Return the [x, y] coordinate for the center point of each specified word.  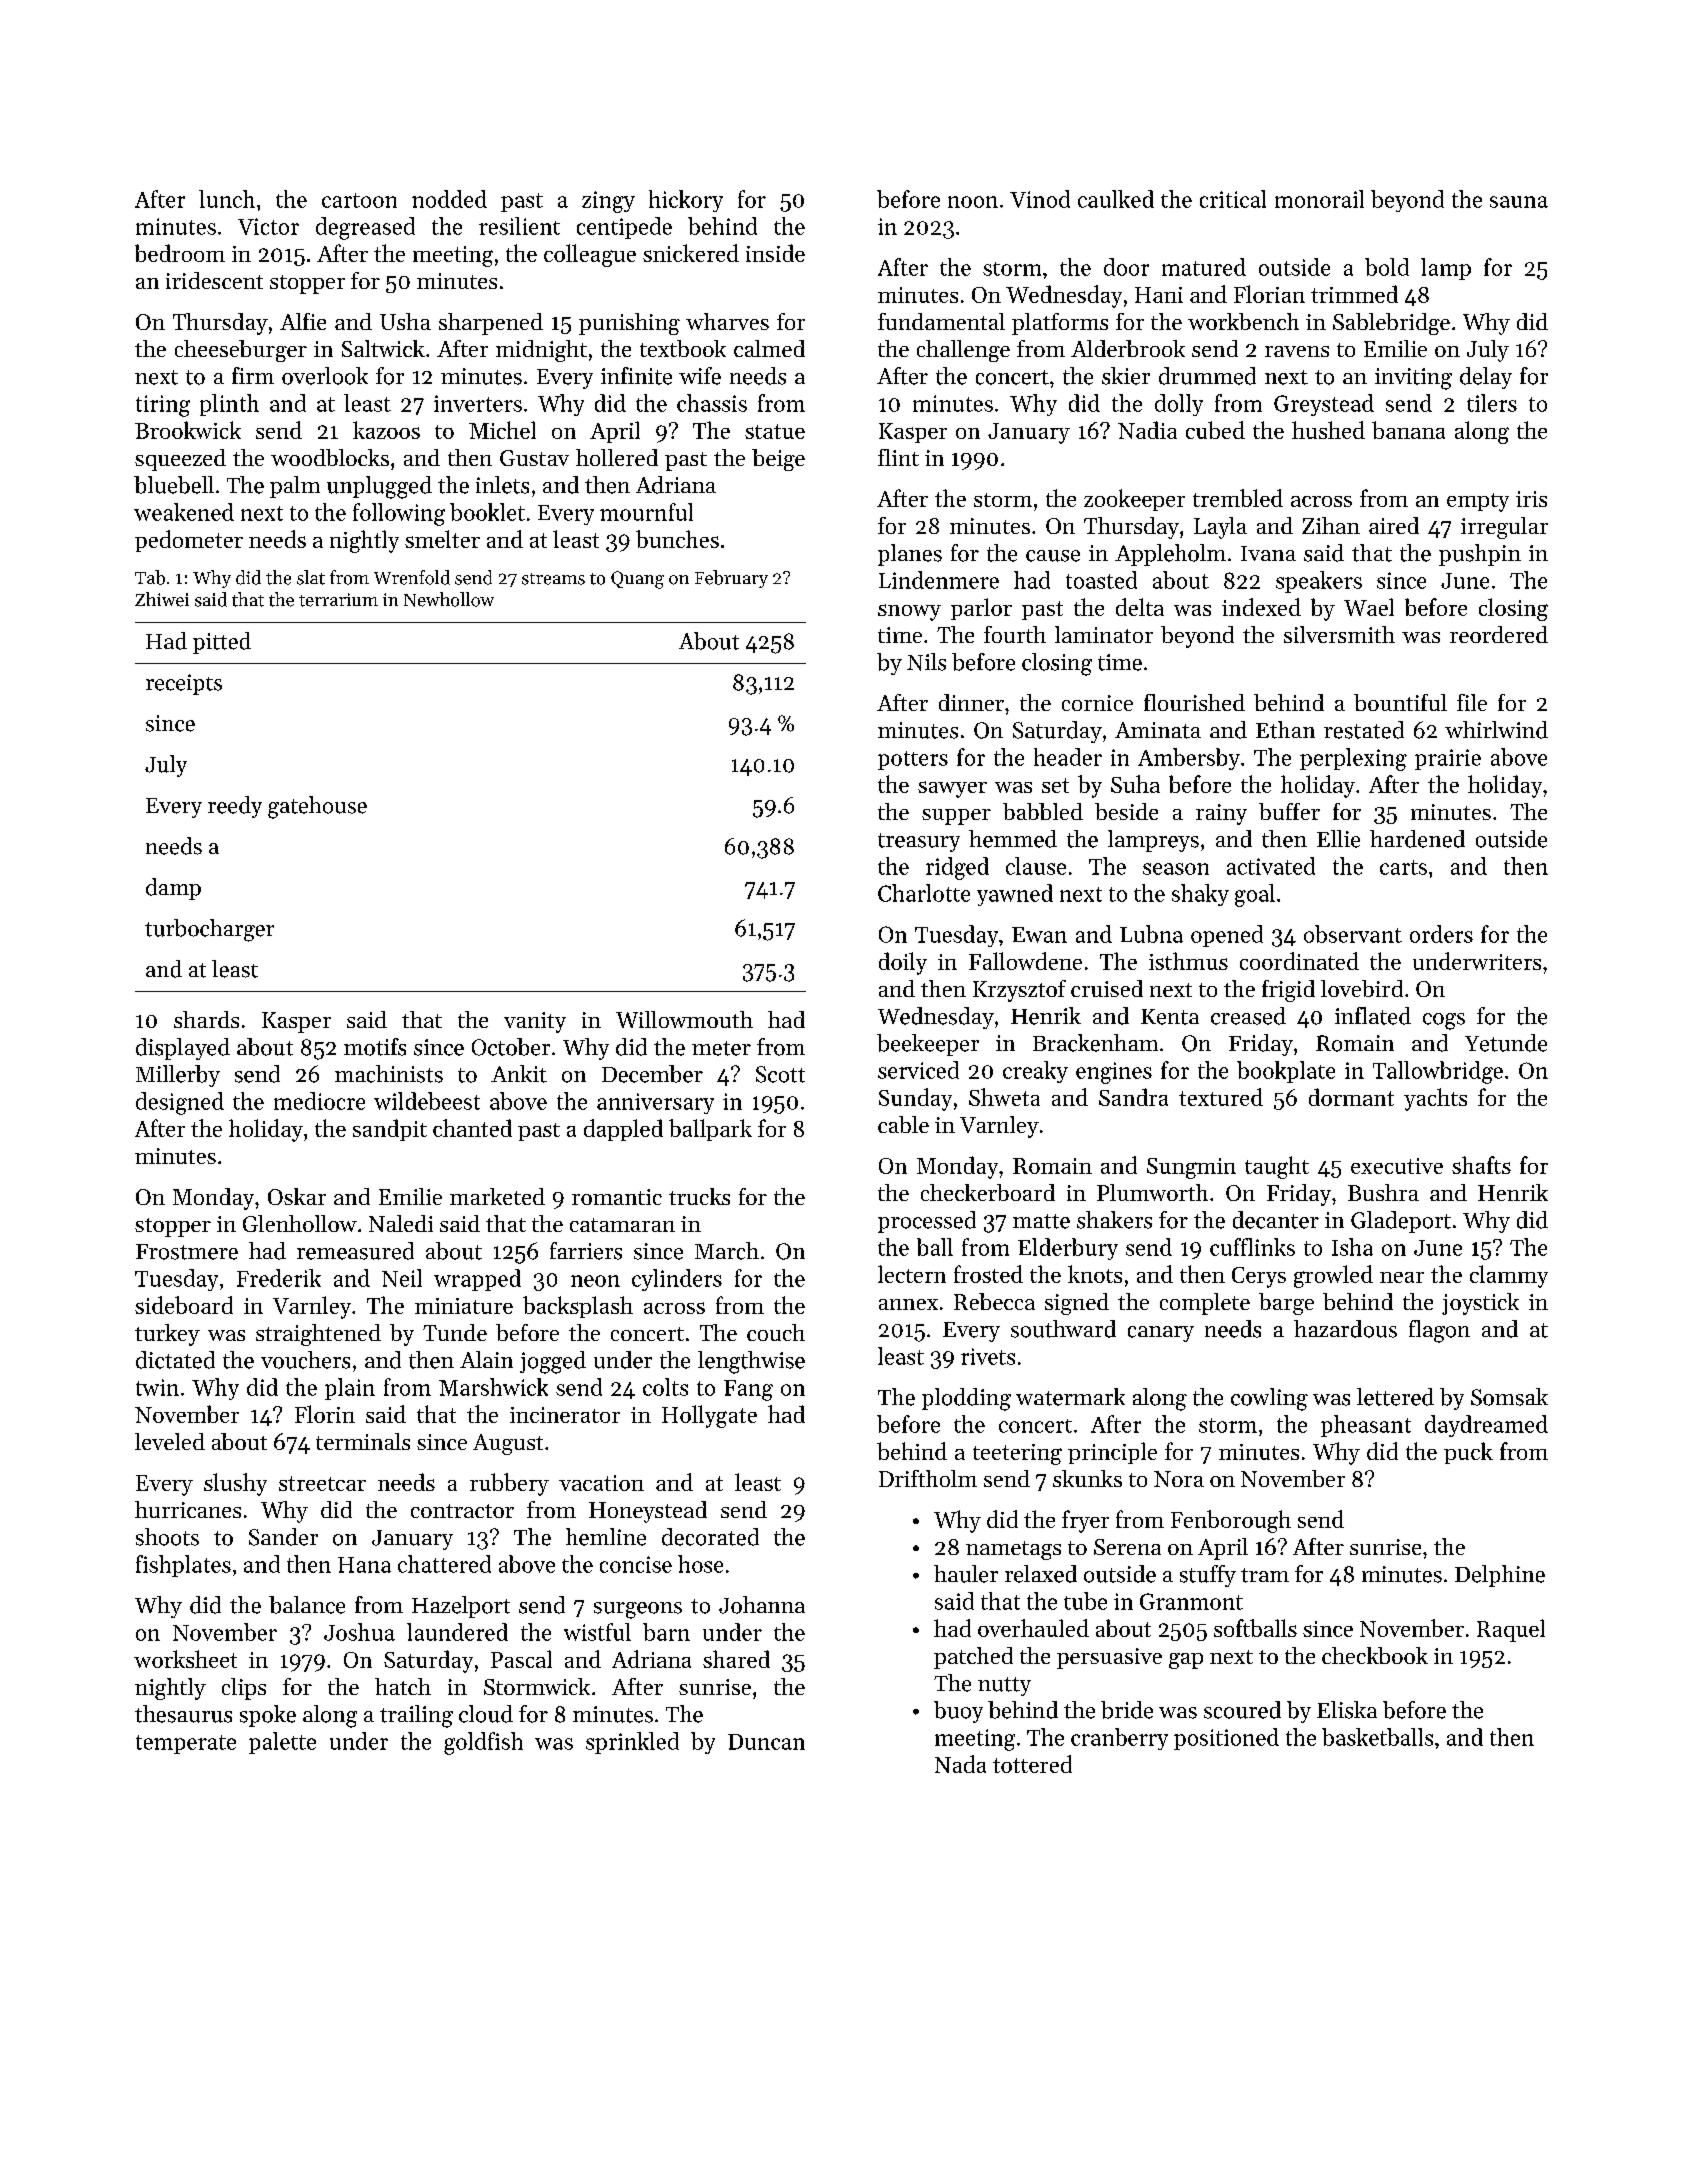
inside [775, 253]
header [1068, 757]
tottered [1032, 1764]
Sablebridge [1391, 324]
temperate [186, 1744]
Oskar [297, 1196]
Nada [960, 1764]
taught [1277, 1167]
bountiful [1400, 702]
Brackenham [1095, 1043]
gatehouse [317, 807]
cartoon [359, 200]
